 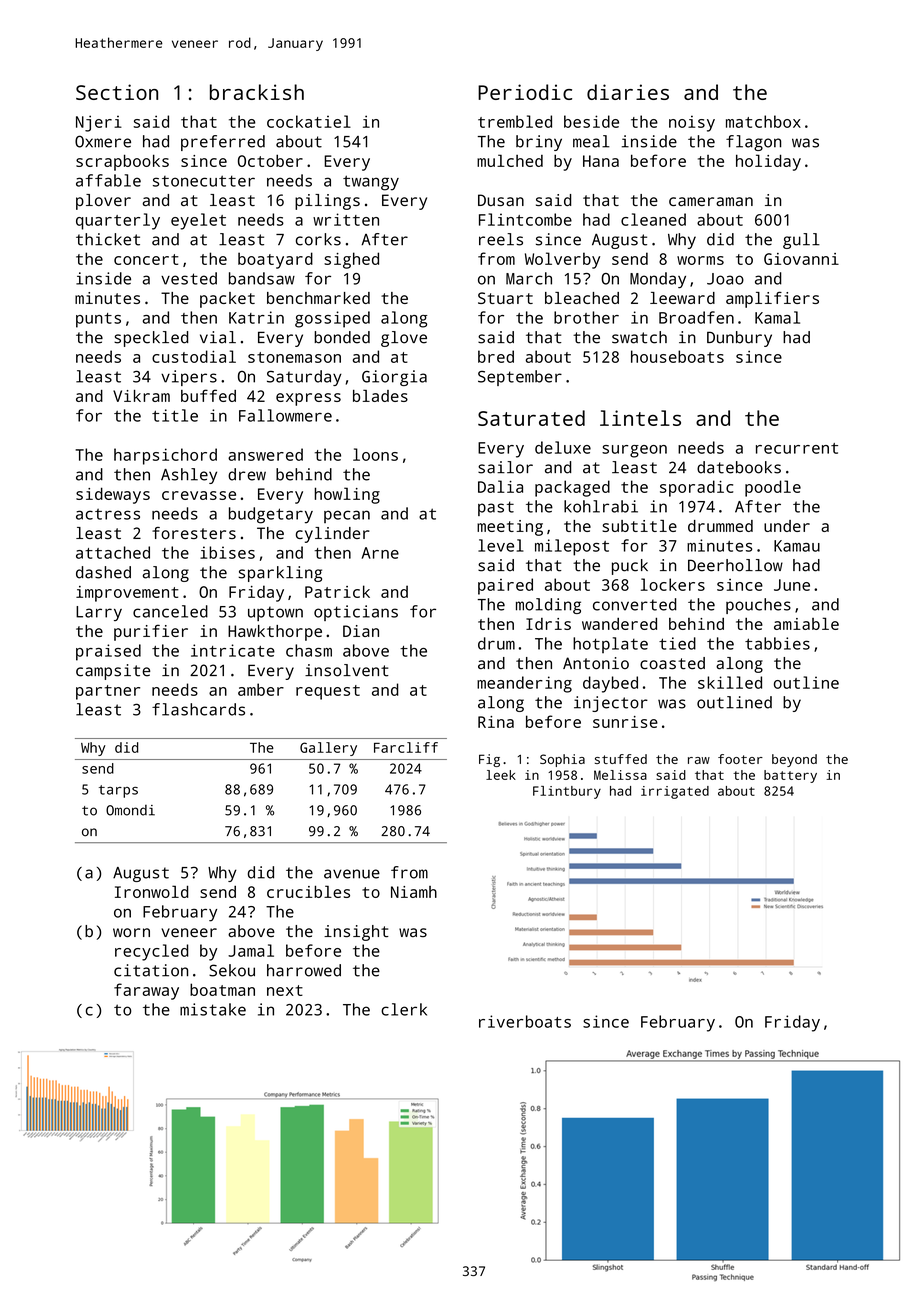 I want to click on briny, so click(x=539, y=143).
